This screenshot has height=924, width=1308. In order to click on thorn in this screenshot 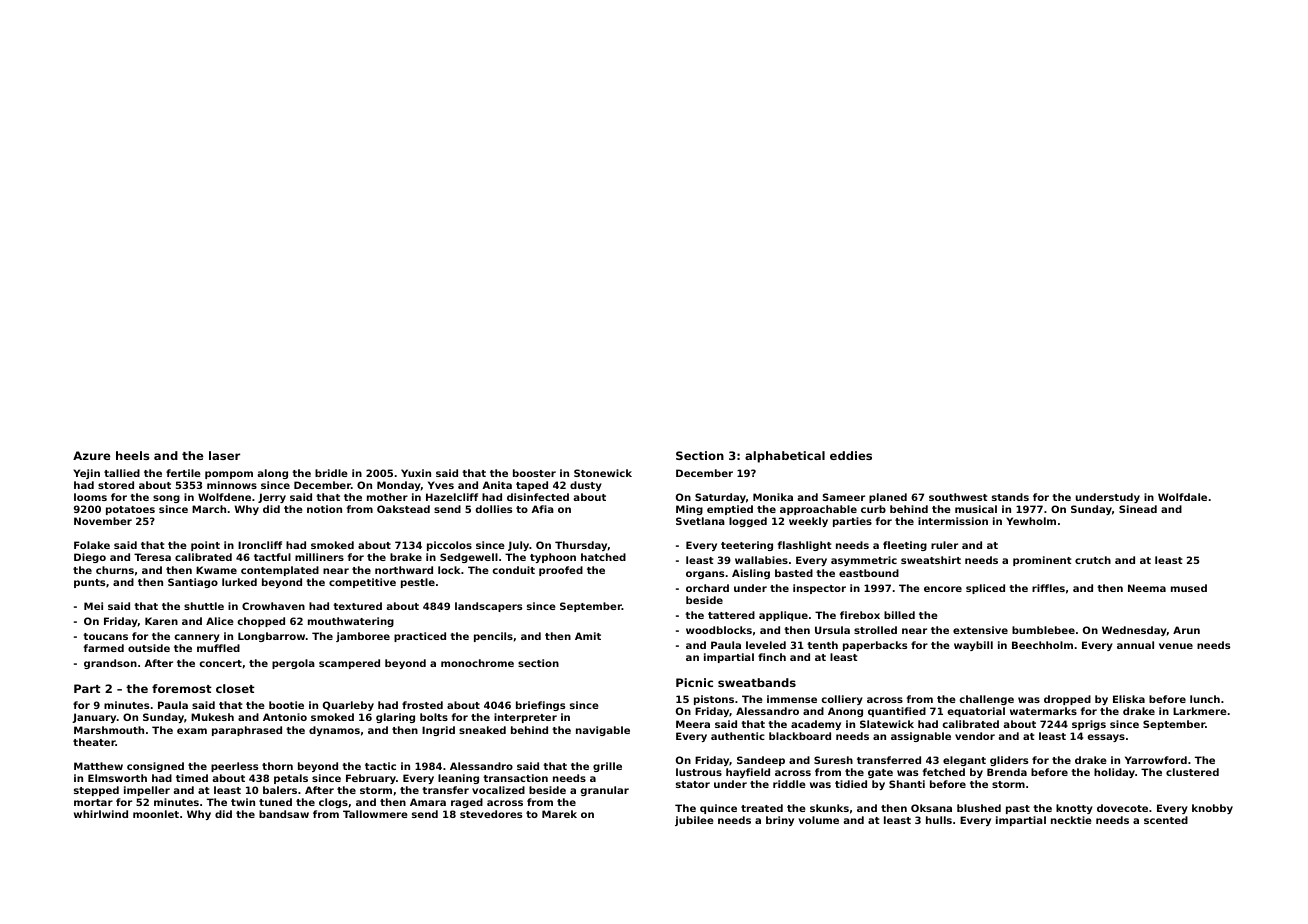, I will do `click(277, 766)`.
